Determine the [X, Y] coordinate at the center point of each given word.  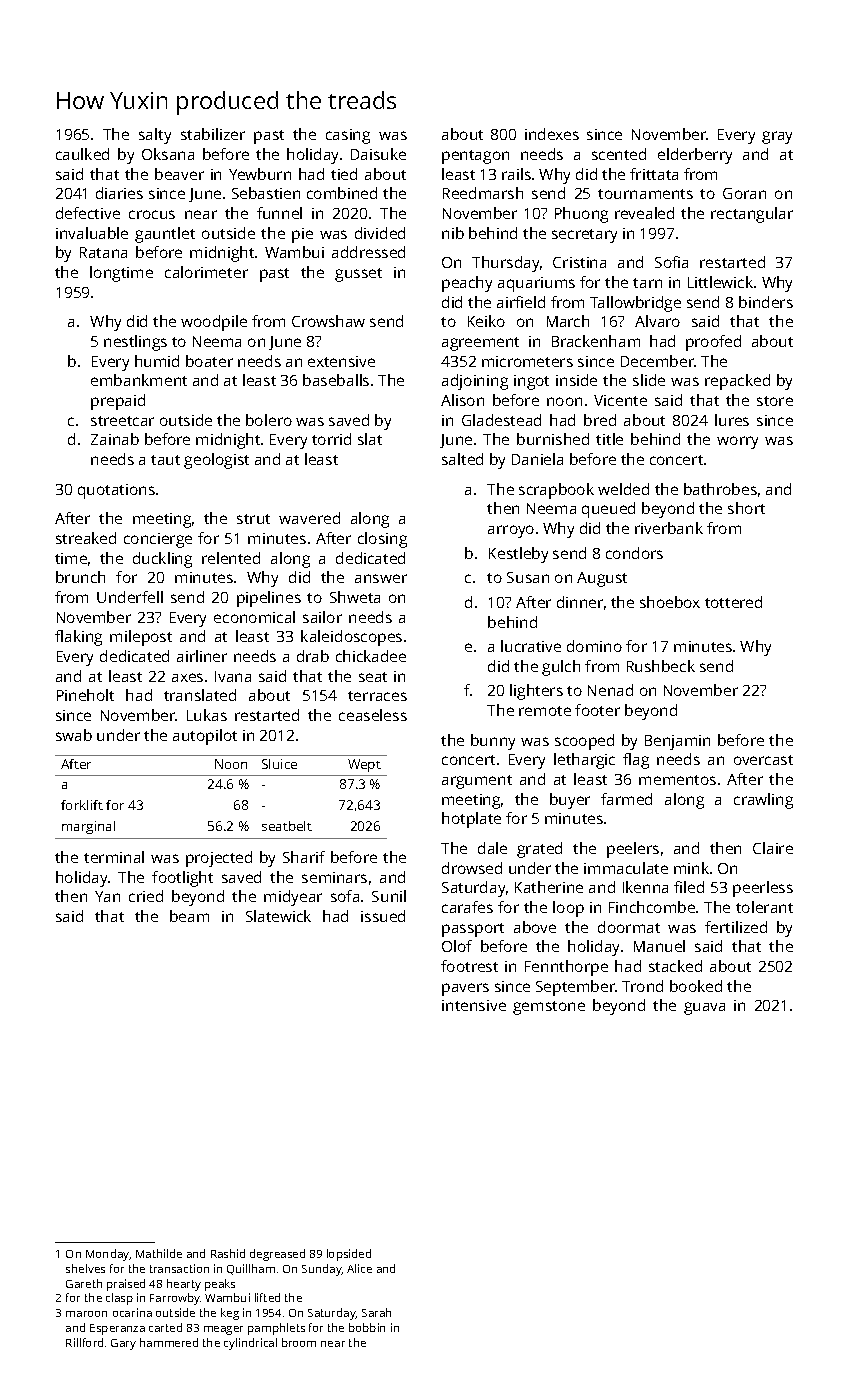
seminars [334, 877]
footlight [182, 879]
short [746, 508]
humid [157, 361]
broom [299, 1342]
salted [462, 459]
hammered [169, 1342]
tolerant [764, 907]
